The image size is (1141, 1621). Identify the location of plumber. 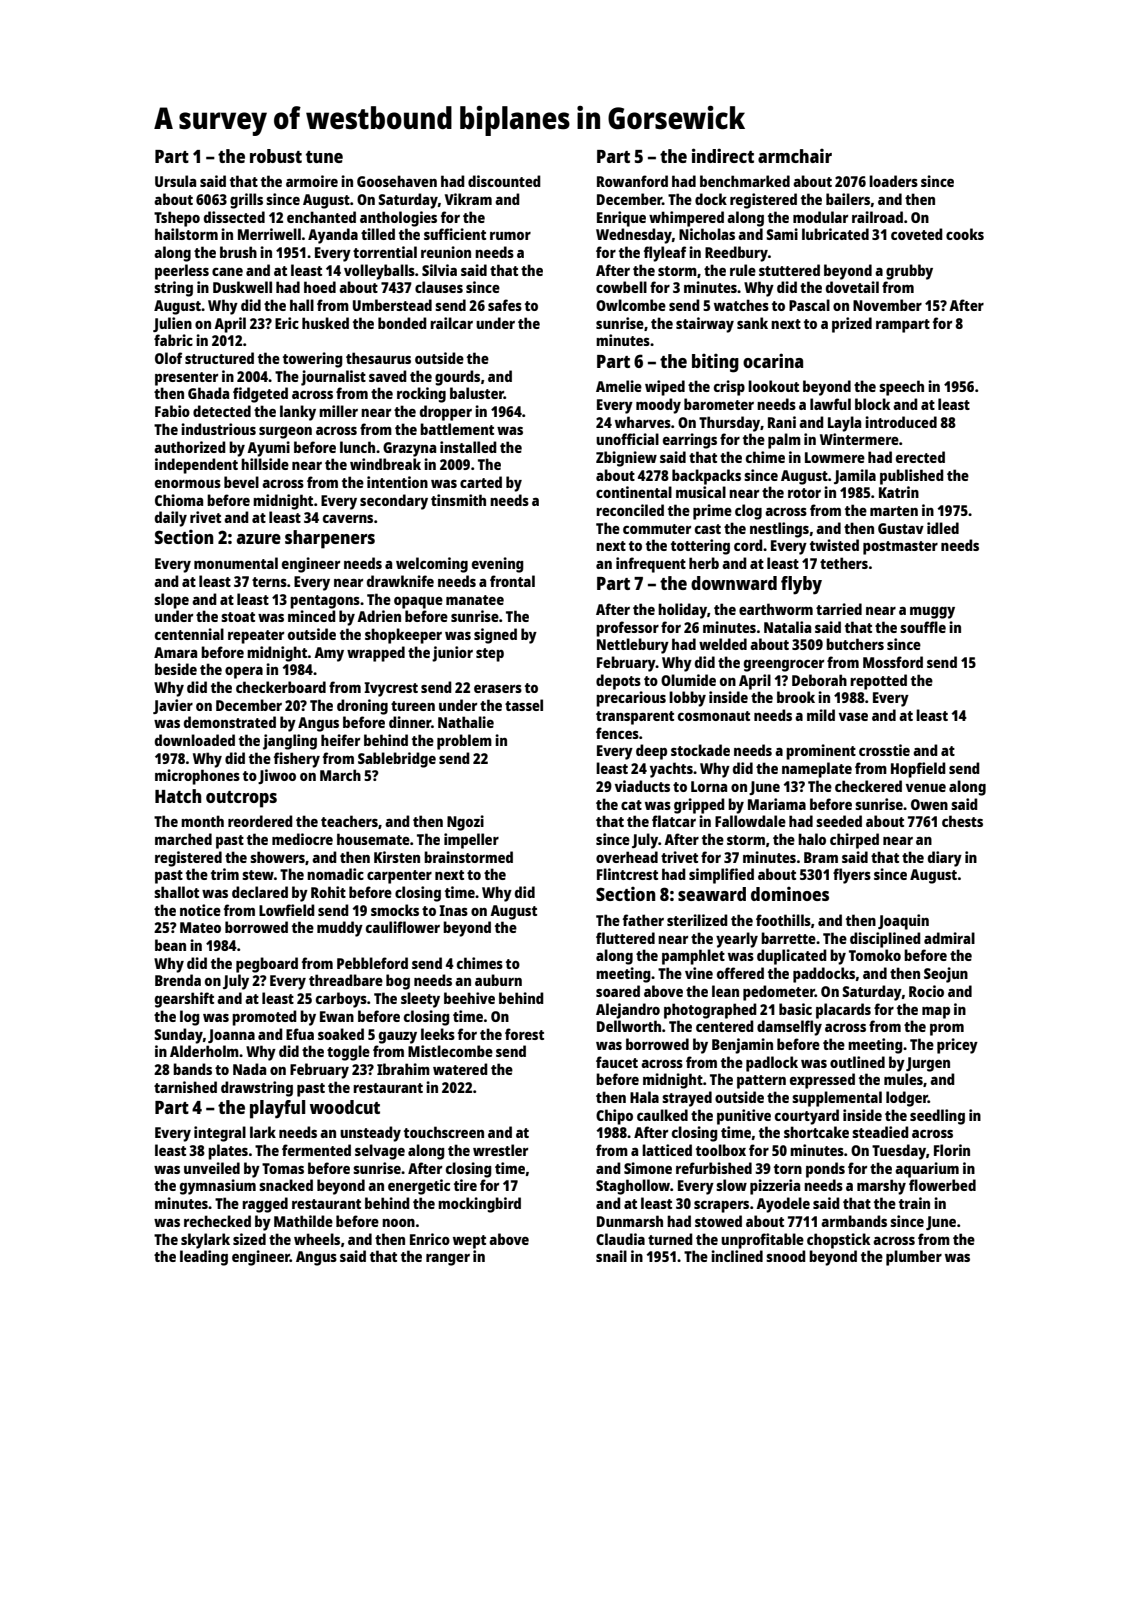
(914, 1258).
